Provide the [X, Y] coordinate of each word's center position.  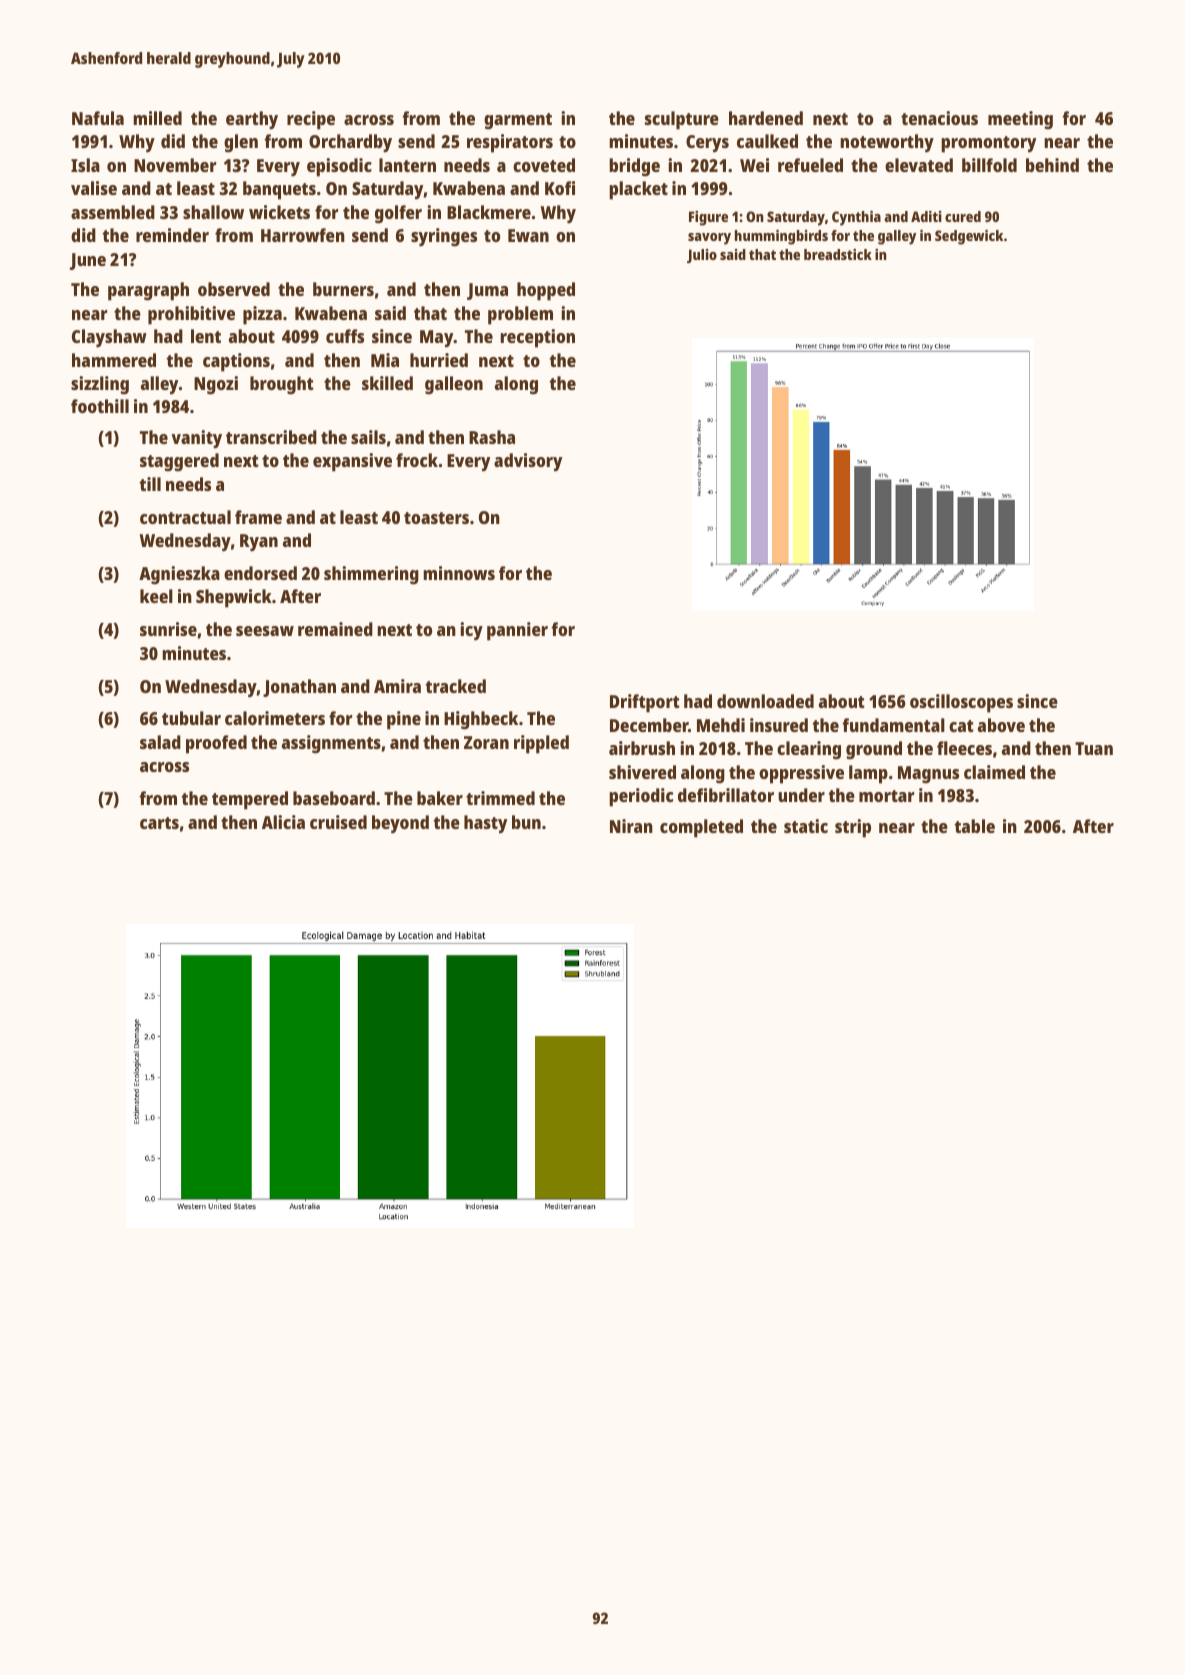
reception [538, 338]
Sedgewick [969, 237]
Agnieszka [179, 575]
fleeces [964, 748]
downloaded [765, 701]
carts [159, 823]
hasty [485, 824]
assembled [113, 212]
